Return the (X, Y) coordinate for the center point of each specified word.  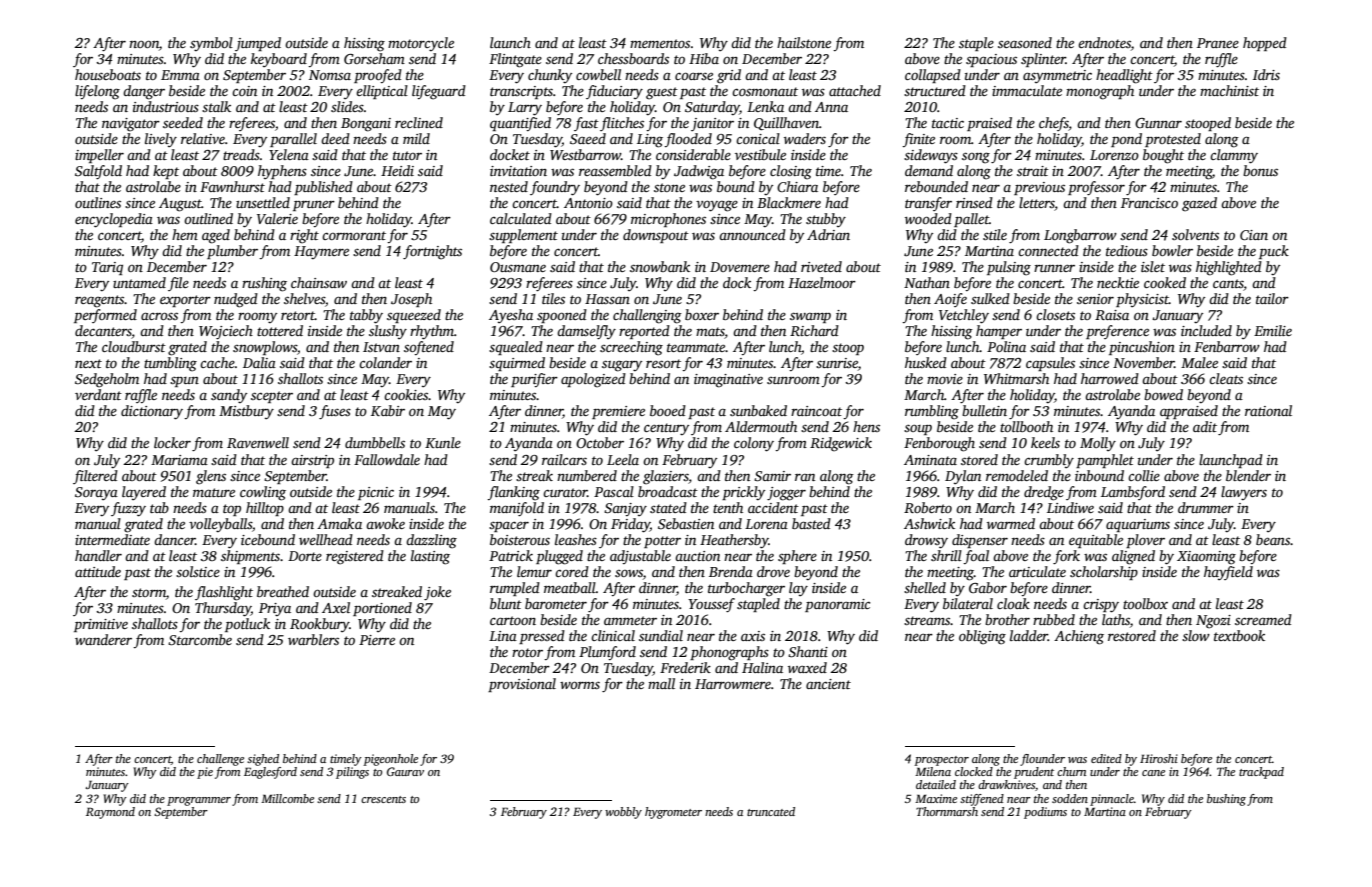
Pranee (1218, 43)
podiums (1045, 813)
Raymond (110, 813)
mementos (660, 43)
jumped (258, 44)
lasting (430, 557)
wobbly (623, 813)
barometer (556, 603)
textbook (1239, 635)
